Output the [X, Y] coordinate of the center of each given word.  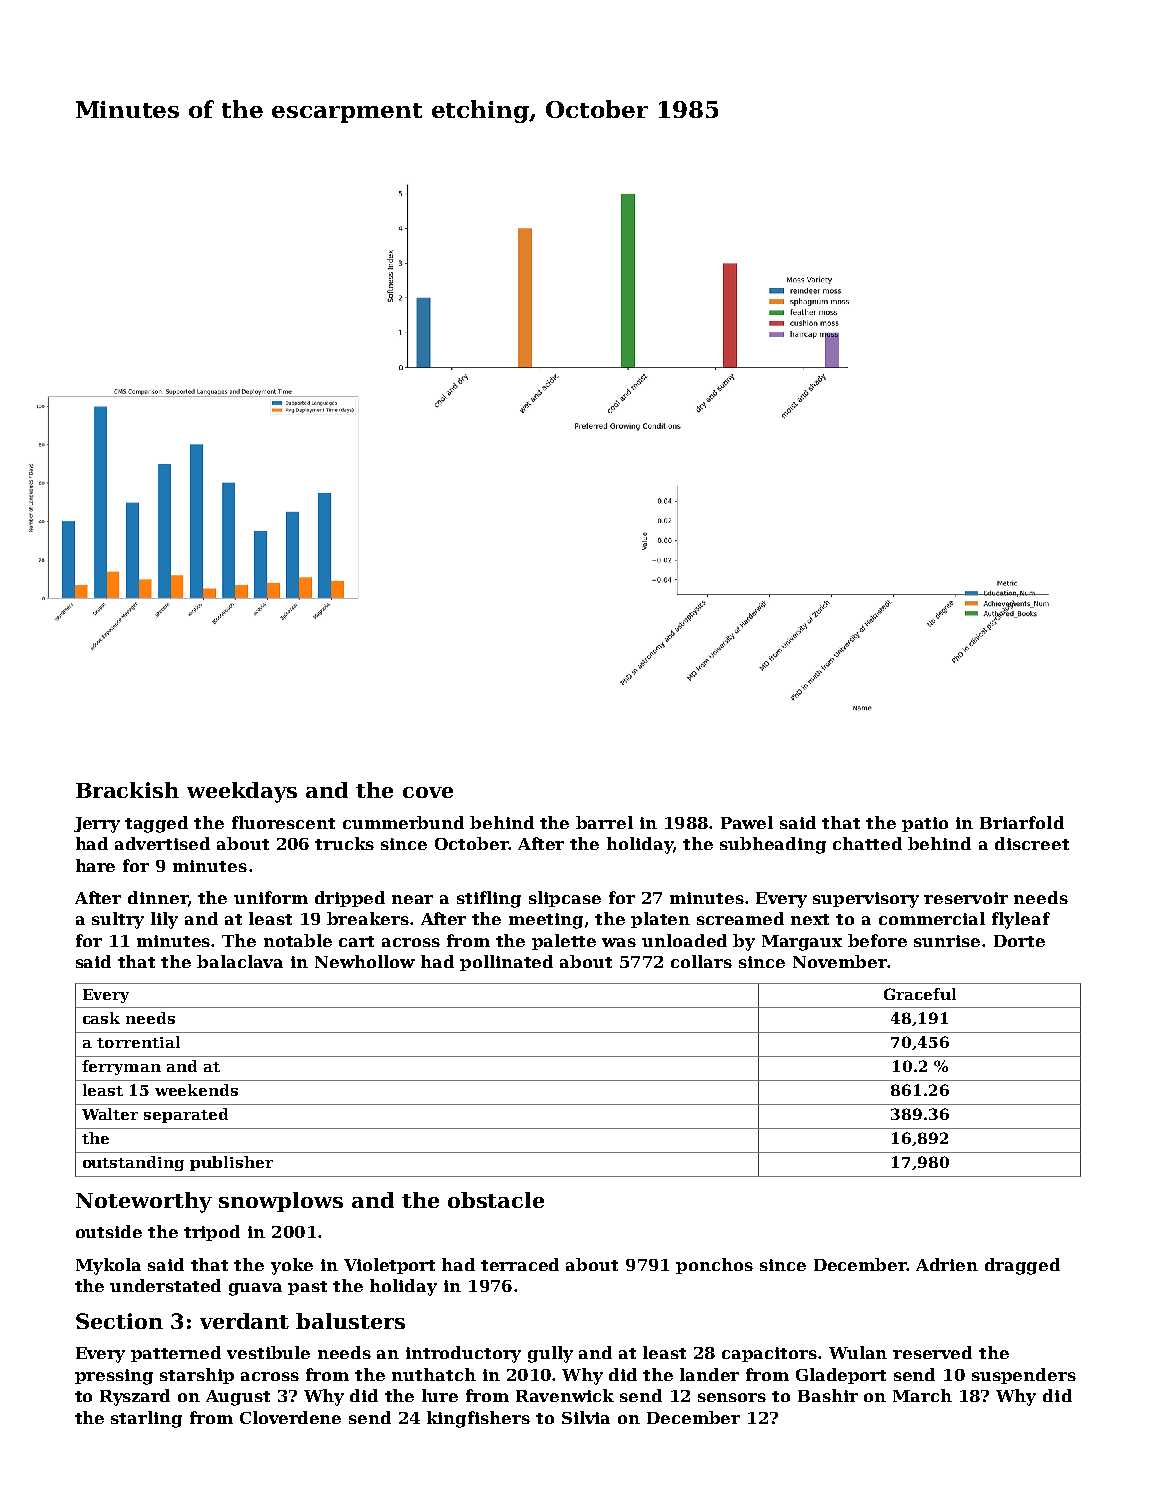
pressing [114, 1377]
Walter [110, 1114]
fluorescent [283, 822]
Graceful [920, 994]
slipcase [565, 899]
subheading [773, 845]
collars [701, 961]
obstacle [496, 1200]
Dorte [1019, 941]
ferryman [121, 1067]
